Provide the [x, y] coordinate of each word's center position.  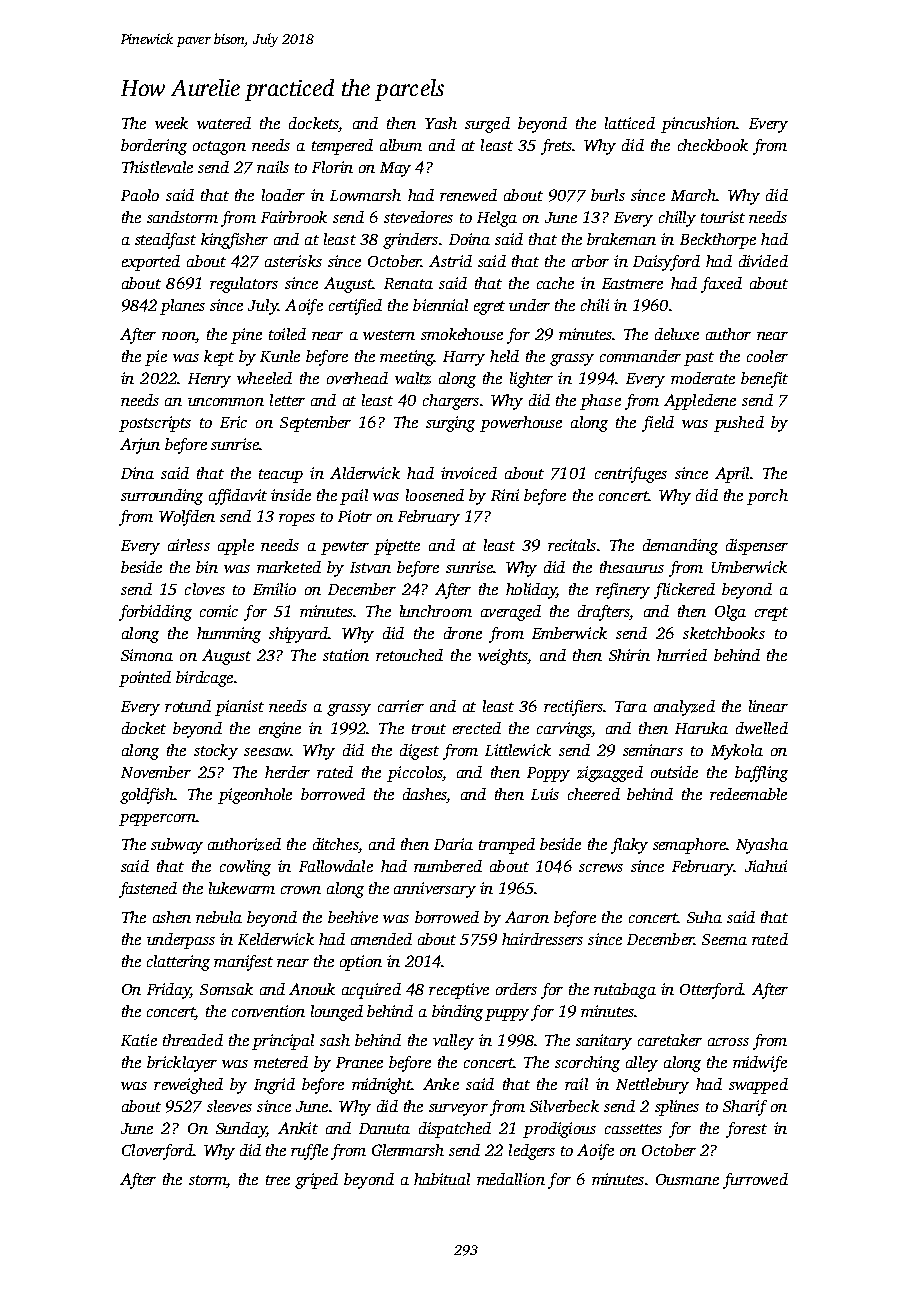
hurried [682, 655]
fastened [148, 890]
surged [487, 125]
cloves [205, 589]
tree [278, 1180]
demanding [680, 547]
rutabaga [625, 991]
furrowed [755, 1181]
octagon [219, 148]
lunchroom [436, 611]
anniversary [435, 890]
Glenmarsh [408, 1150]
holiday [531, 591]
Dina [137, 473]
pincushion [698, 125]
